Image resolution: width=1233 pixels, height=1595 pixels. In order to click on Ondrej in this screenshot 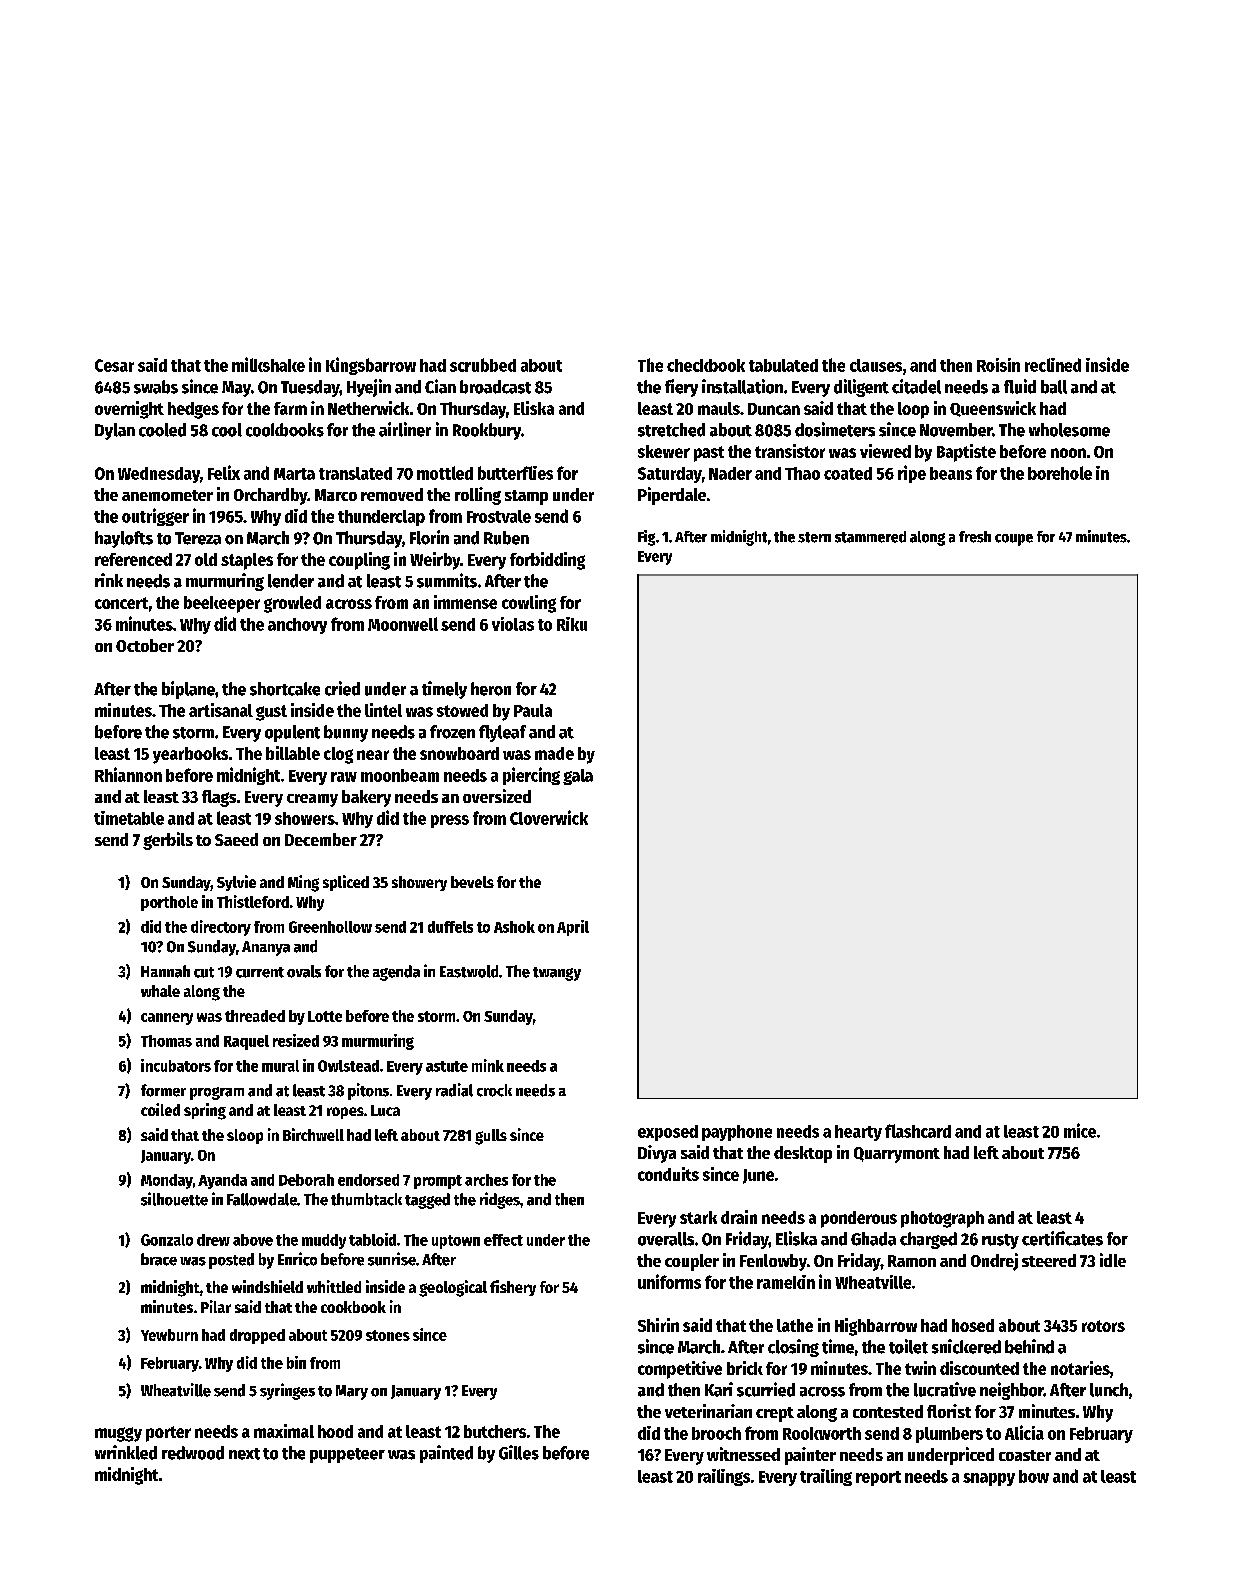, I will do `click(994, 1262)`.
